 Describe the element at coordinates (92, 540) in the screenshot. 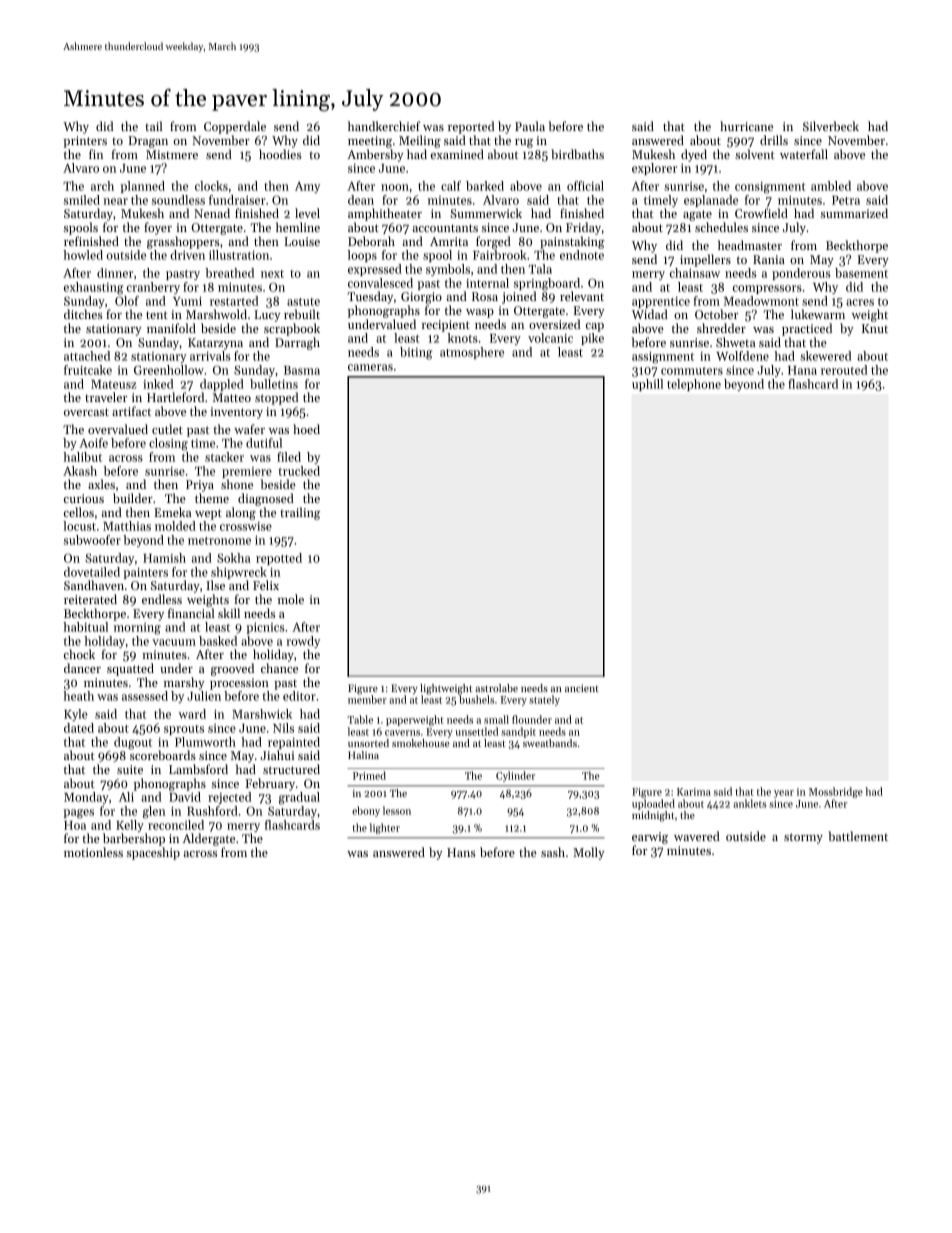

I see `subwoofer` at that location.
